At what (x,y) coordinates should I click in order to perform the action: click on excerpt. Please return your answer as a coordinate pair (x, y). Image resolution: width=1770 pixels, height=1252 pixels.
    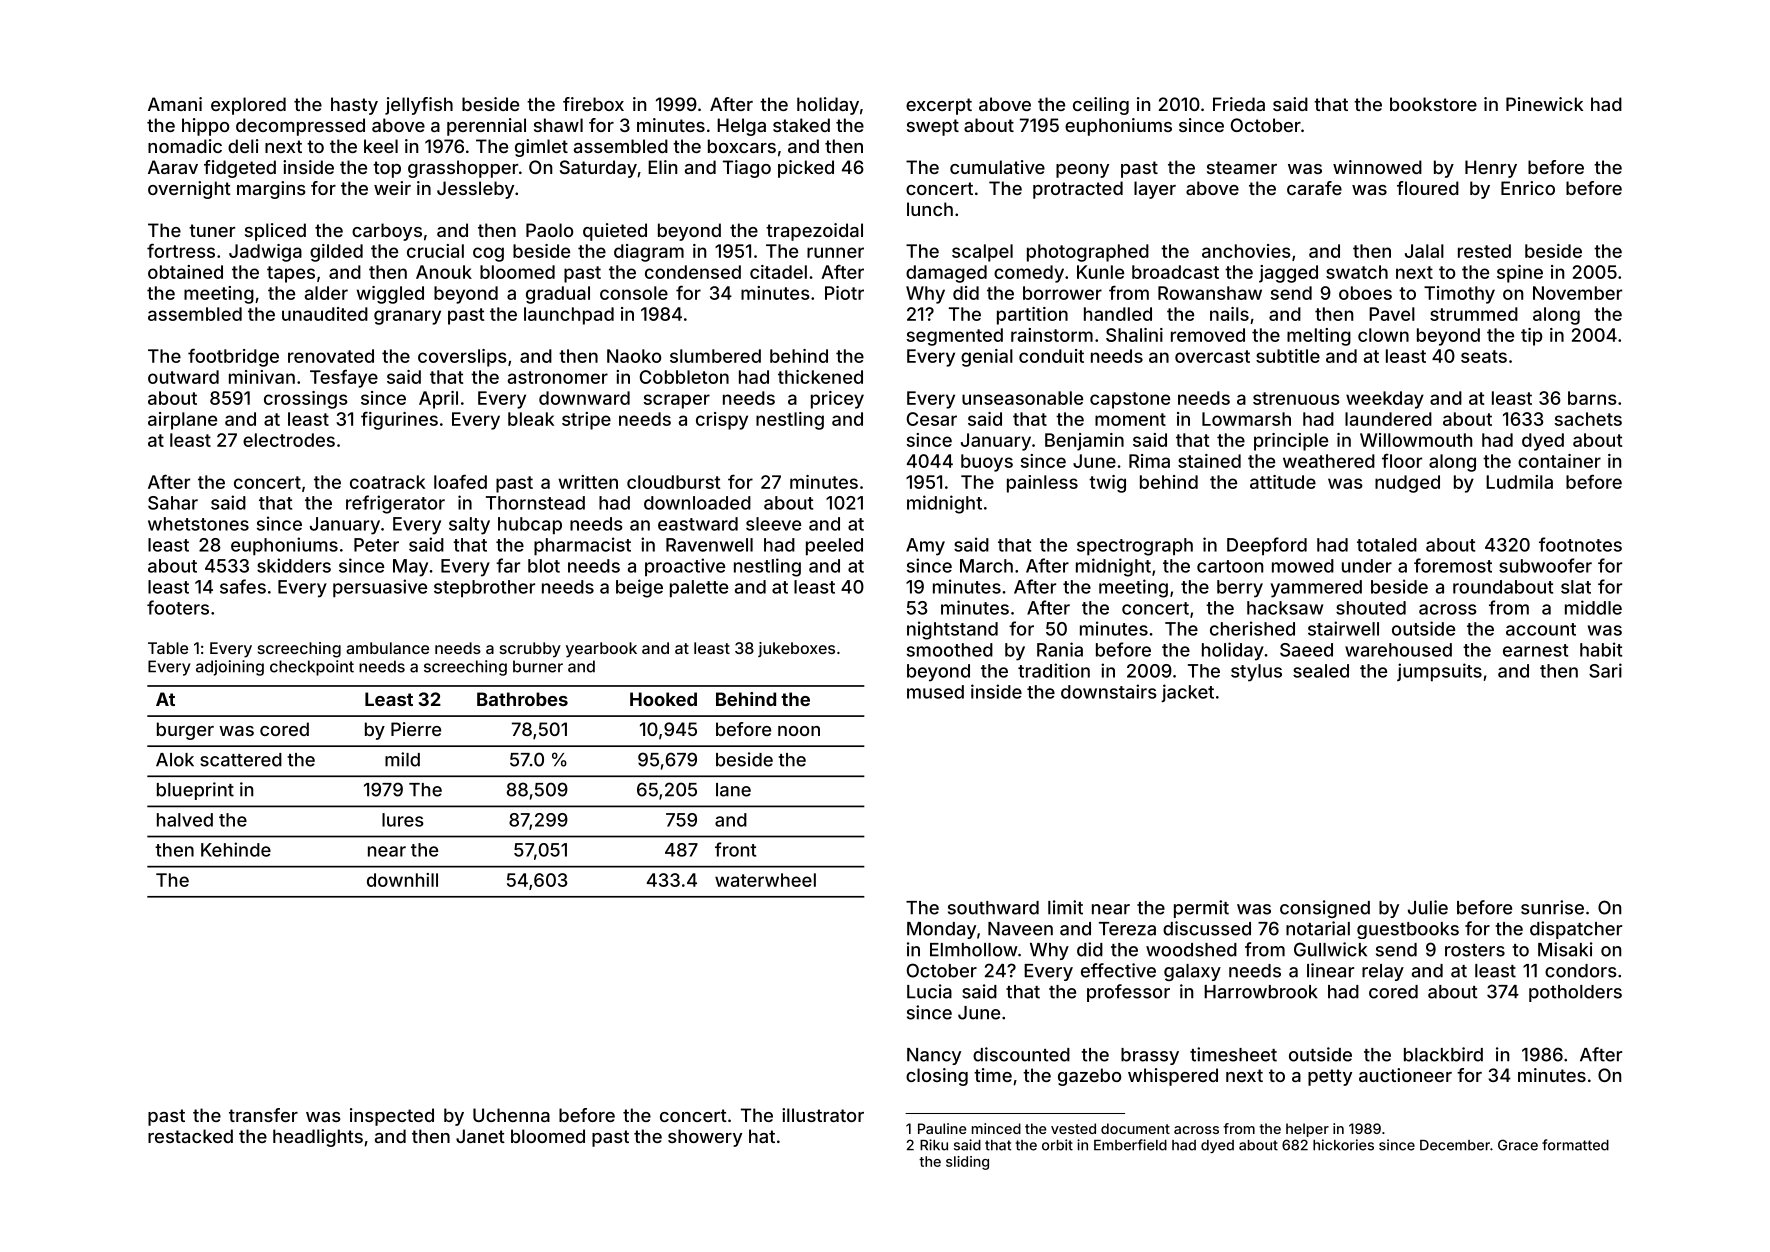
    Looking at the image, I should click on (939, 106).
